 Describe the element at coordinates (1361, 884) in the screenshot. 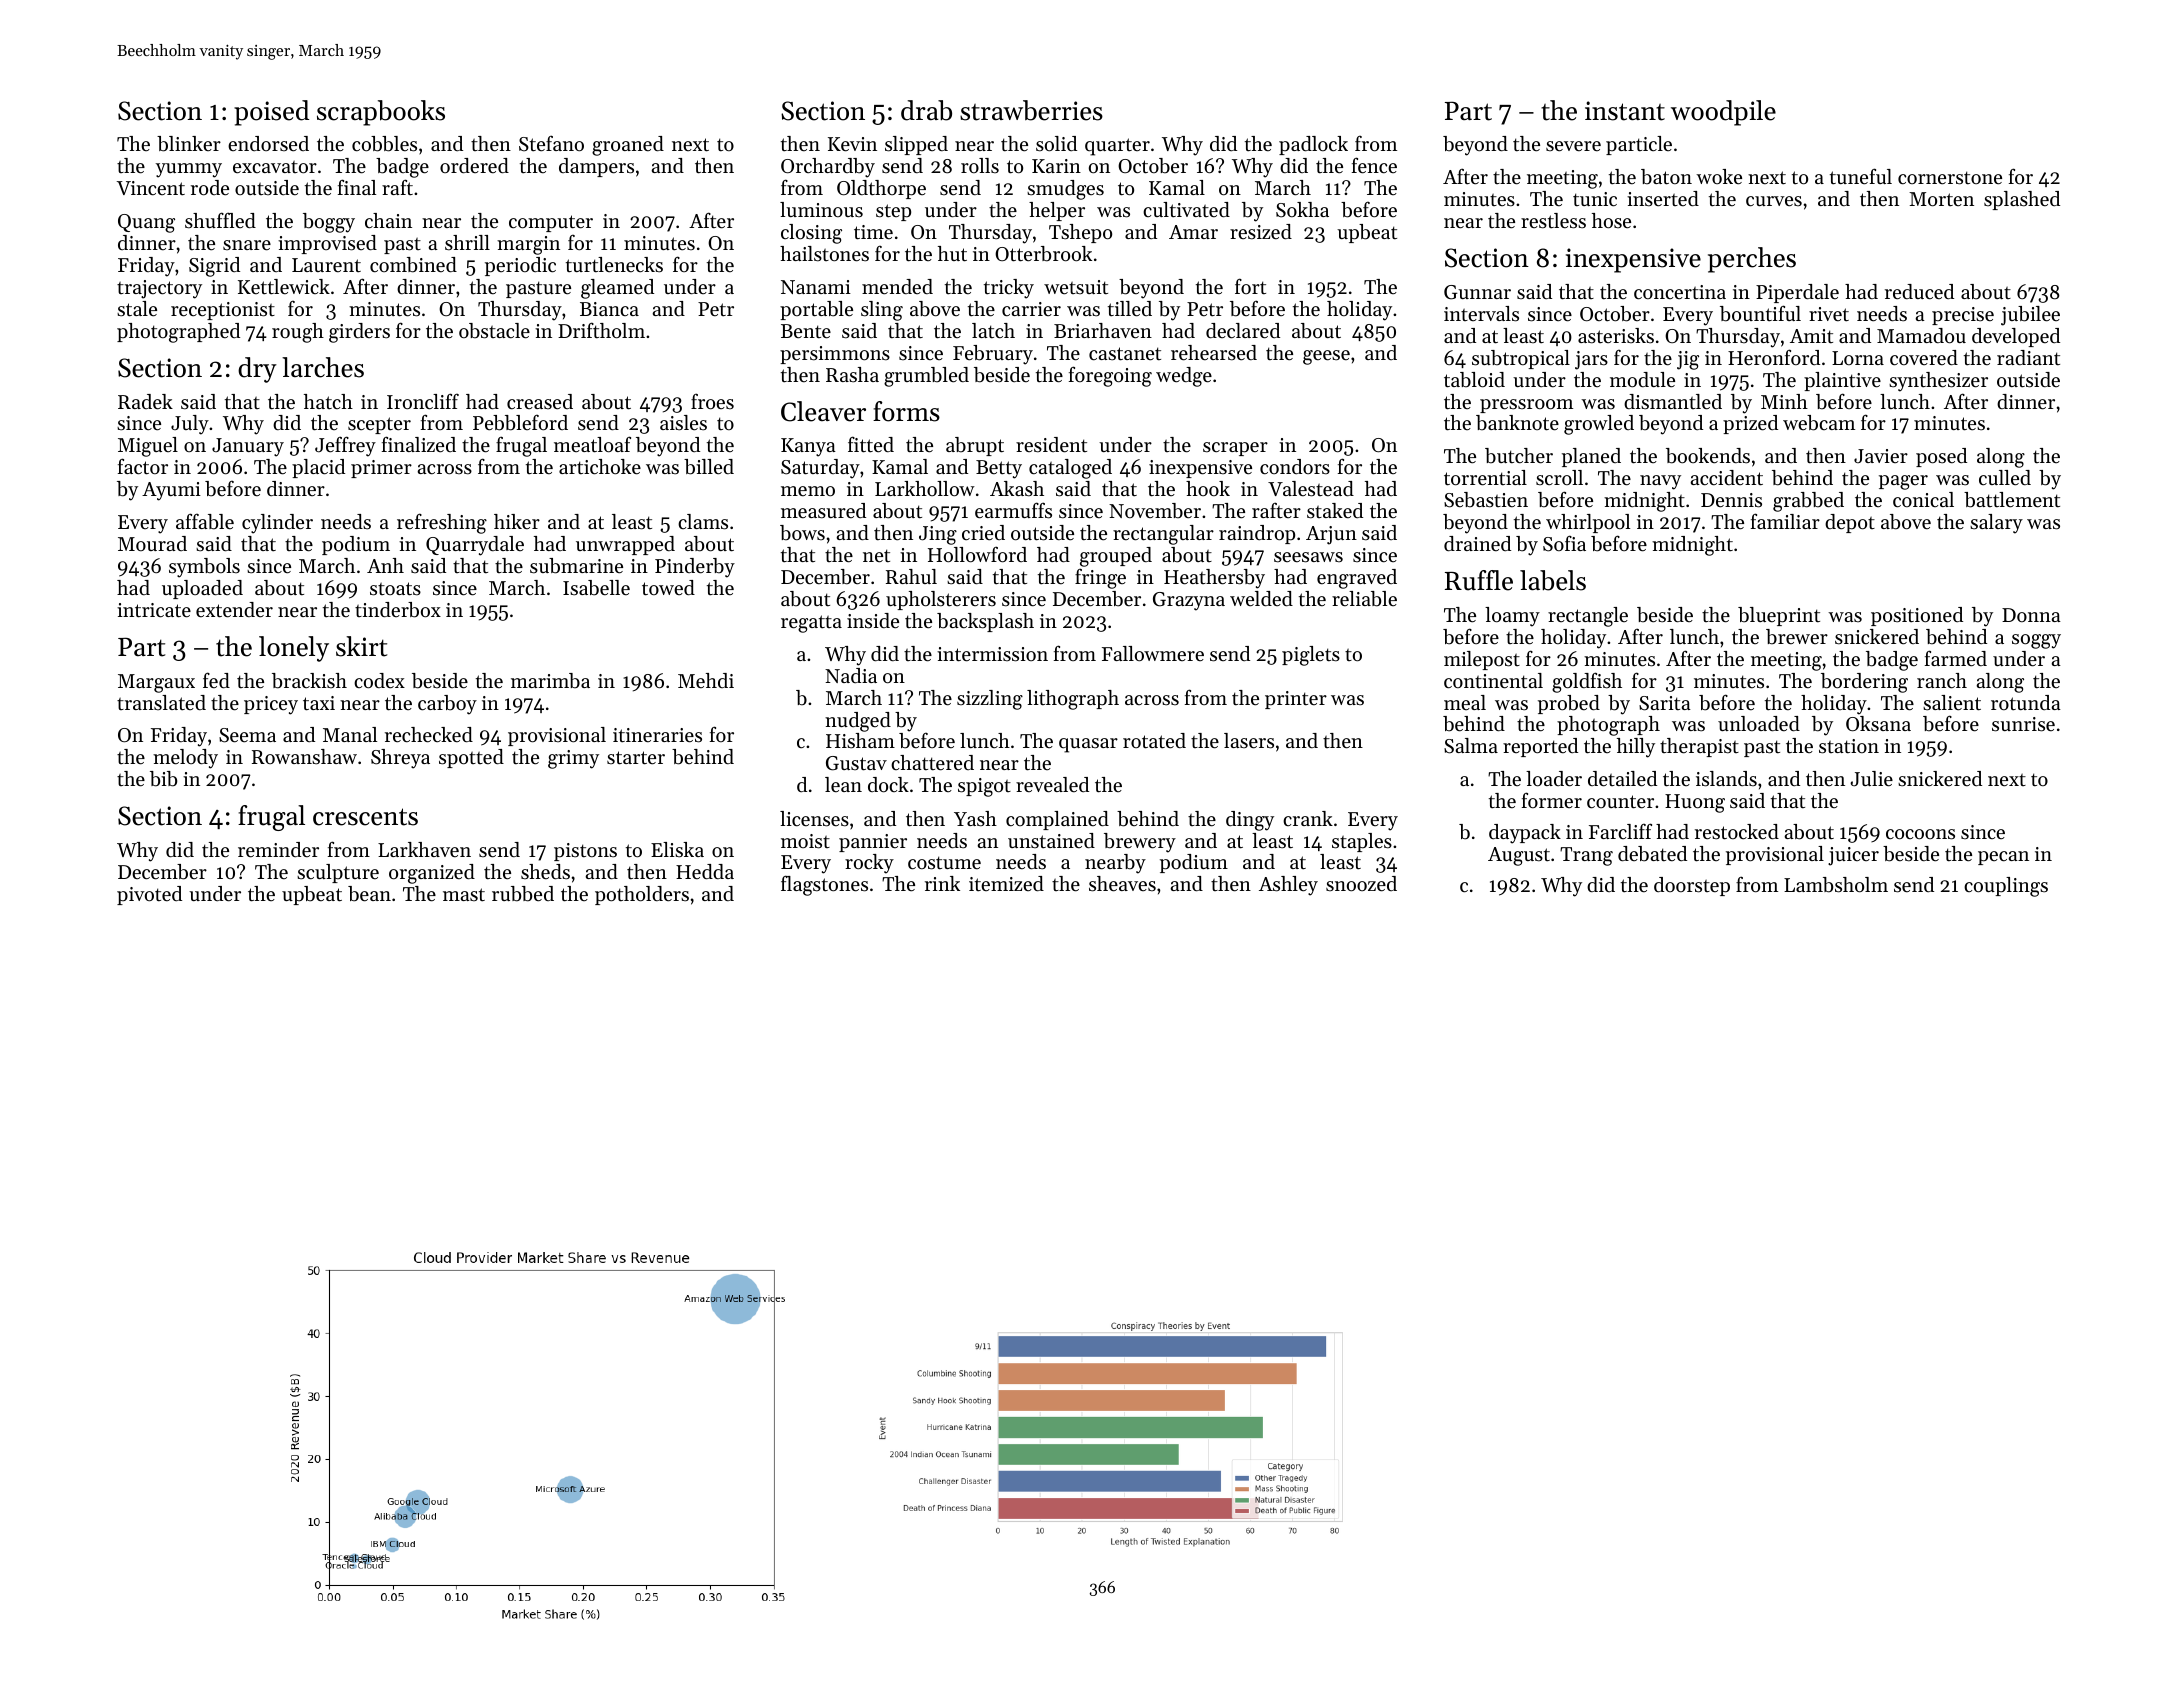

I see `snoozed` at that location.
